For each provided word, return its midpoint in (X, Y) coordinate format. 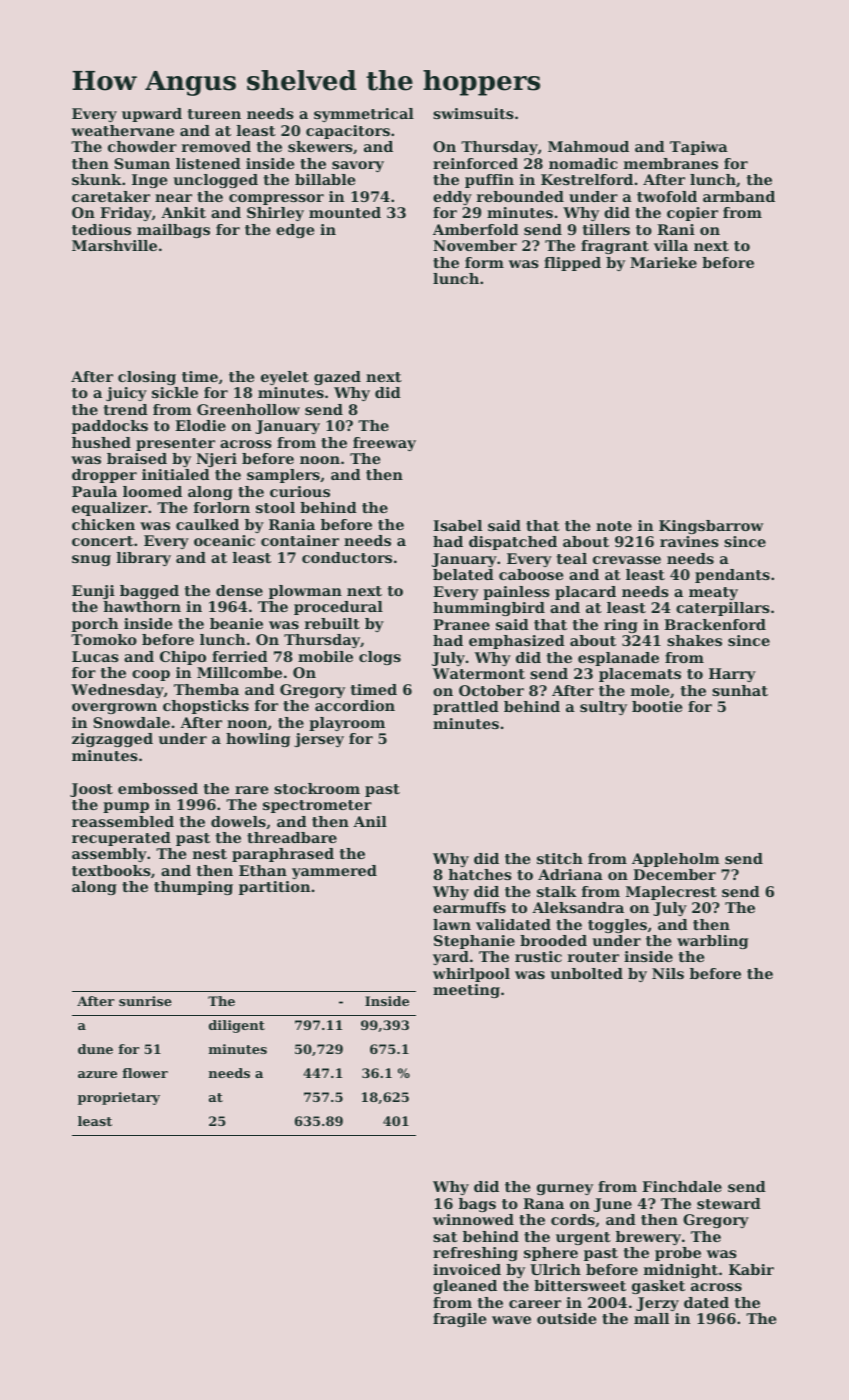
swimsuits (473, 113)
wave (511, 1320)
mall (651, 1318)
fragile (459, 1320)
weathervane (122, 130)
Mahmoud (588, 146)
